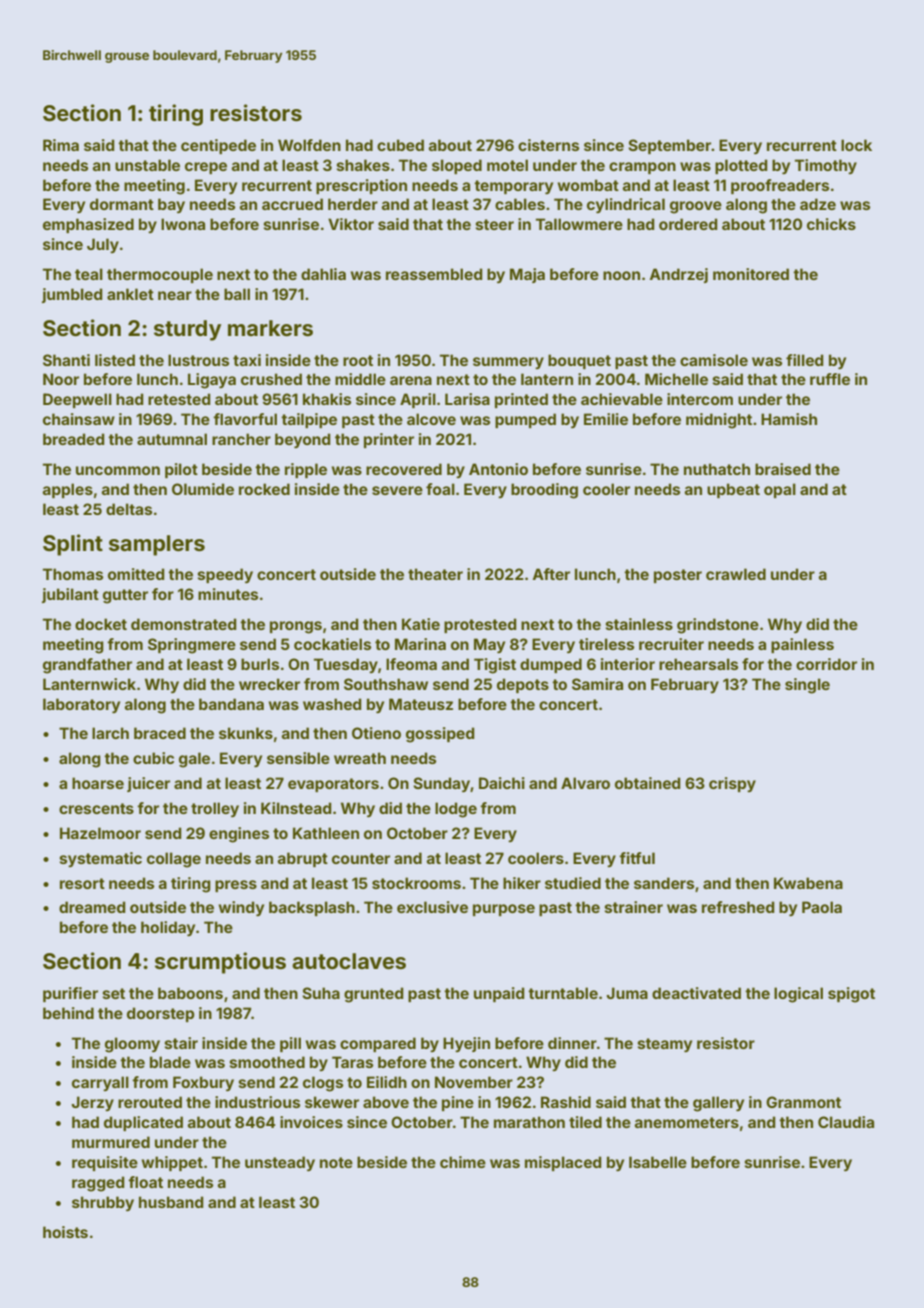 The width and height of the screenshot is (924, 1308). I want to click on laboratory, so click(81, 705).
